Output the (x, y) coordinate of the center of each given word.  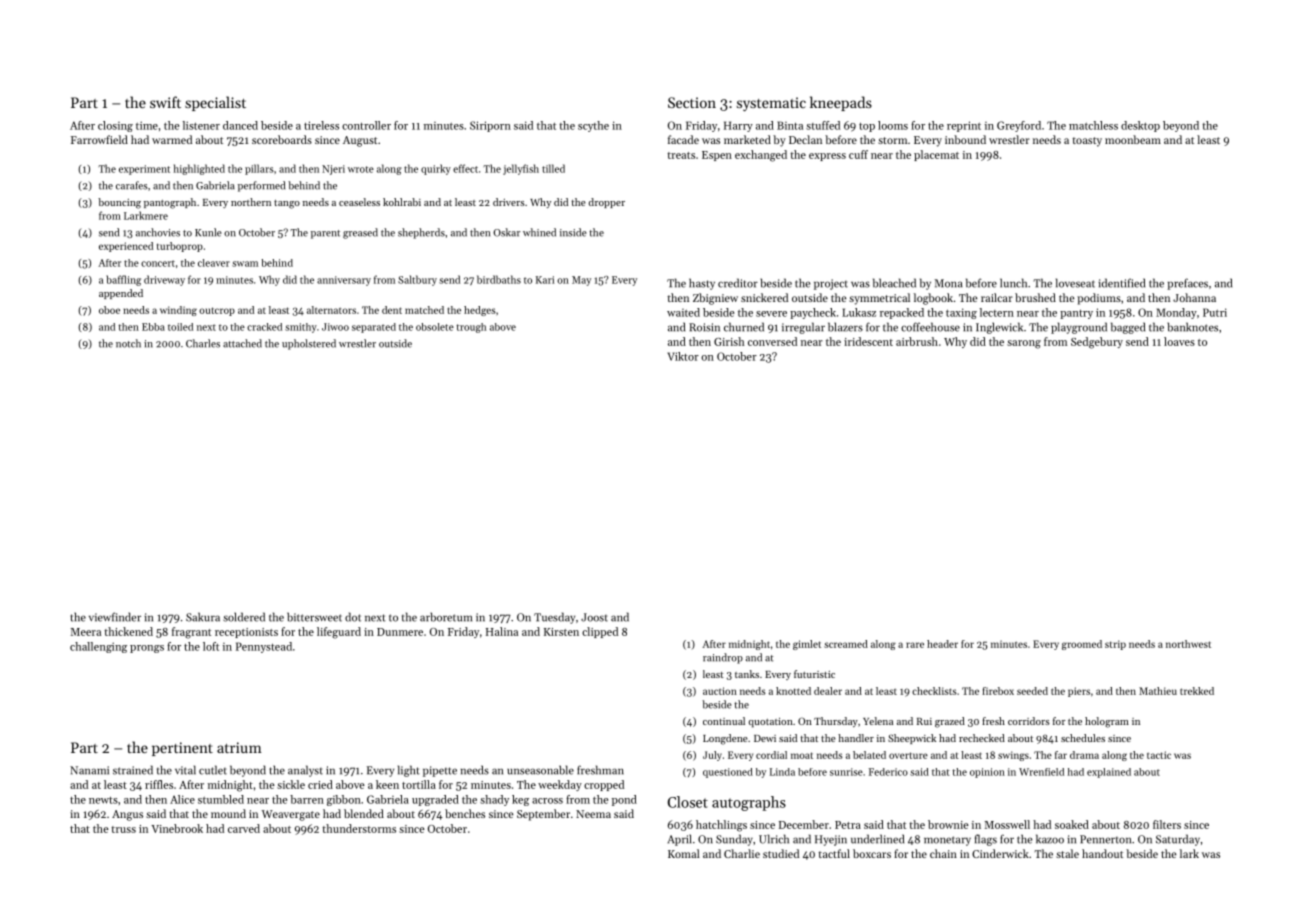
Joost (594, 617)
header (942, 644)
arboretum (446, 617)
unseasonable (540, 770)
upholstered (309, 344)
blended (364, 813)
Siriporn (490, 126)
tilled (553, 168)
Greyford (1019, 126)
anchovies (158, 232)
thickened (128, 631)
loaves (1179, 341)
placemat (936, 155)
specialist (215, 103)
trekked (1197, 691)
